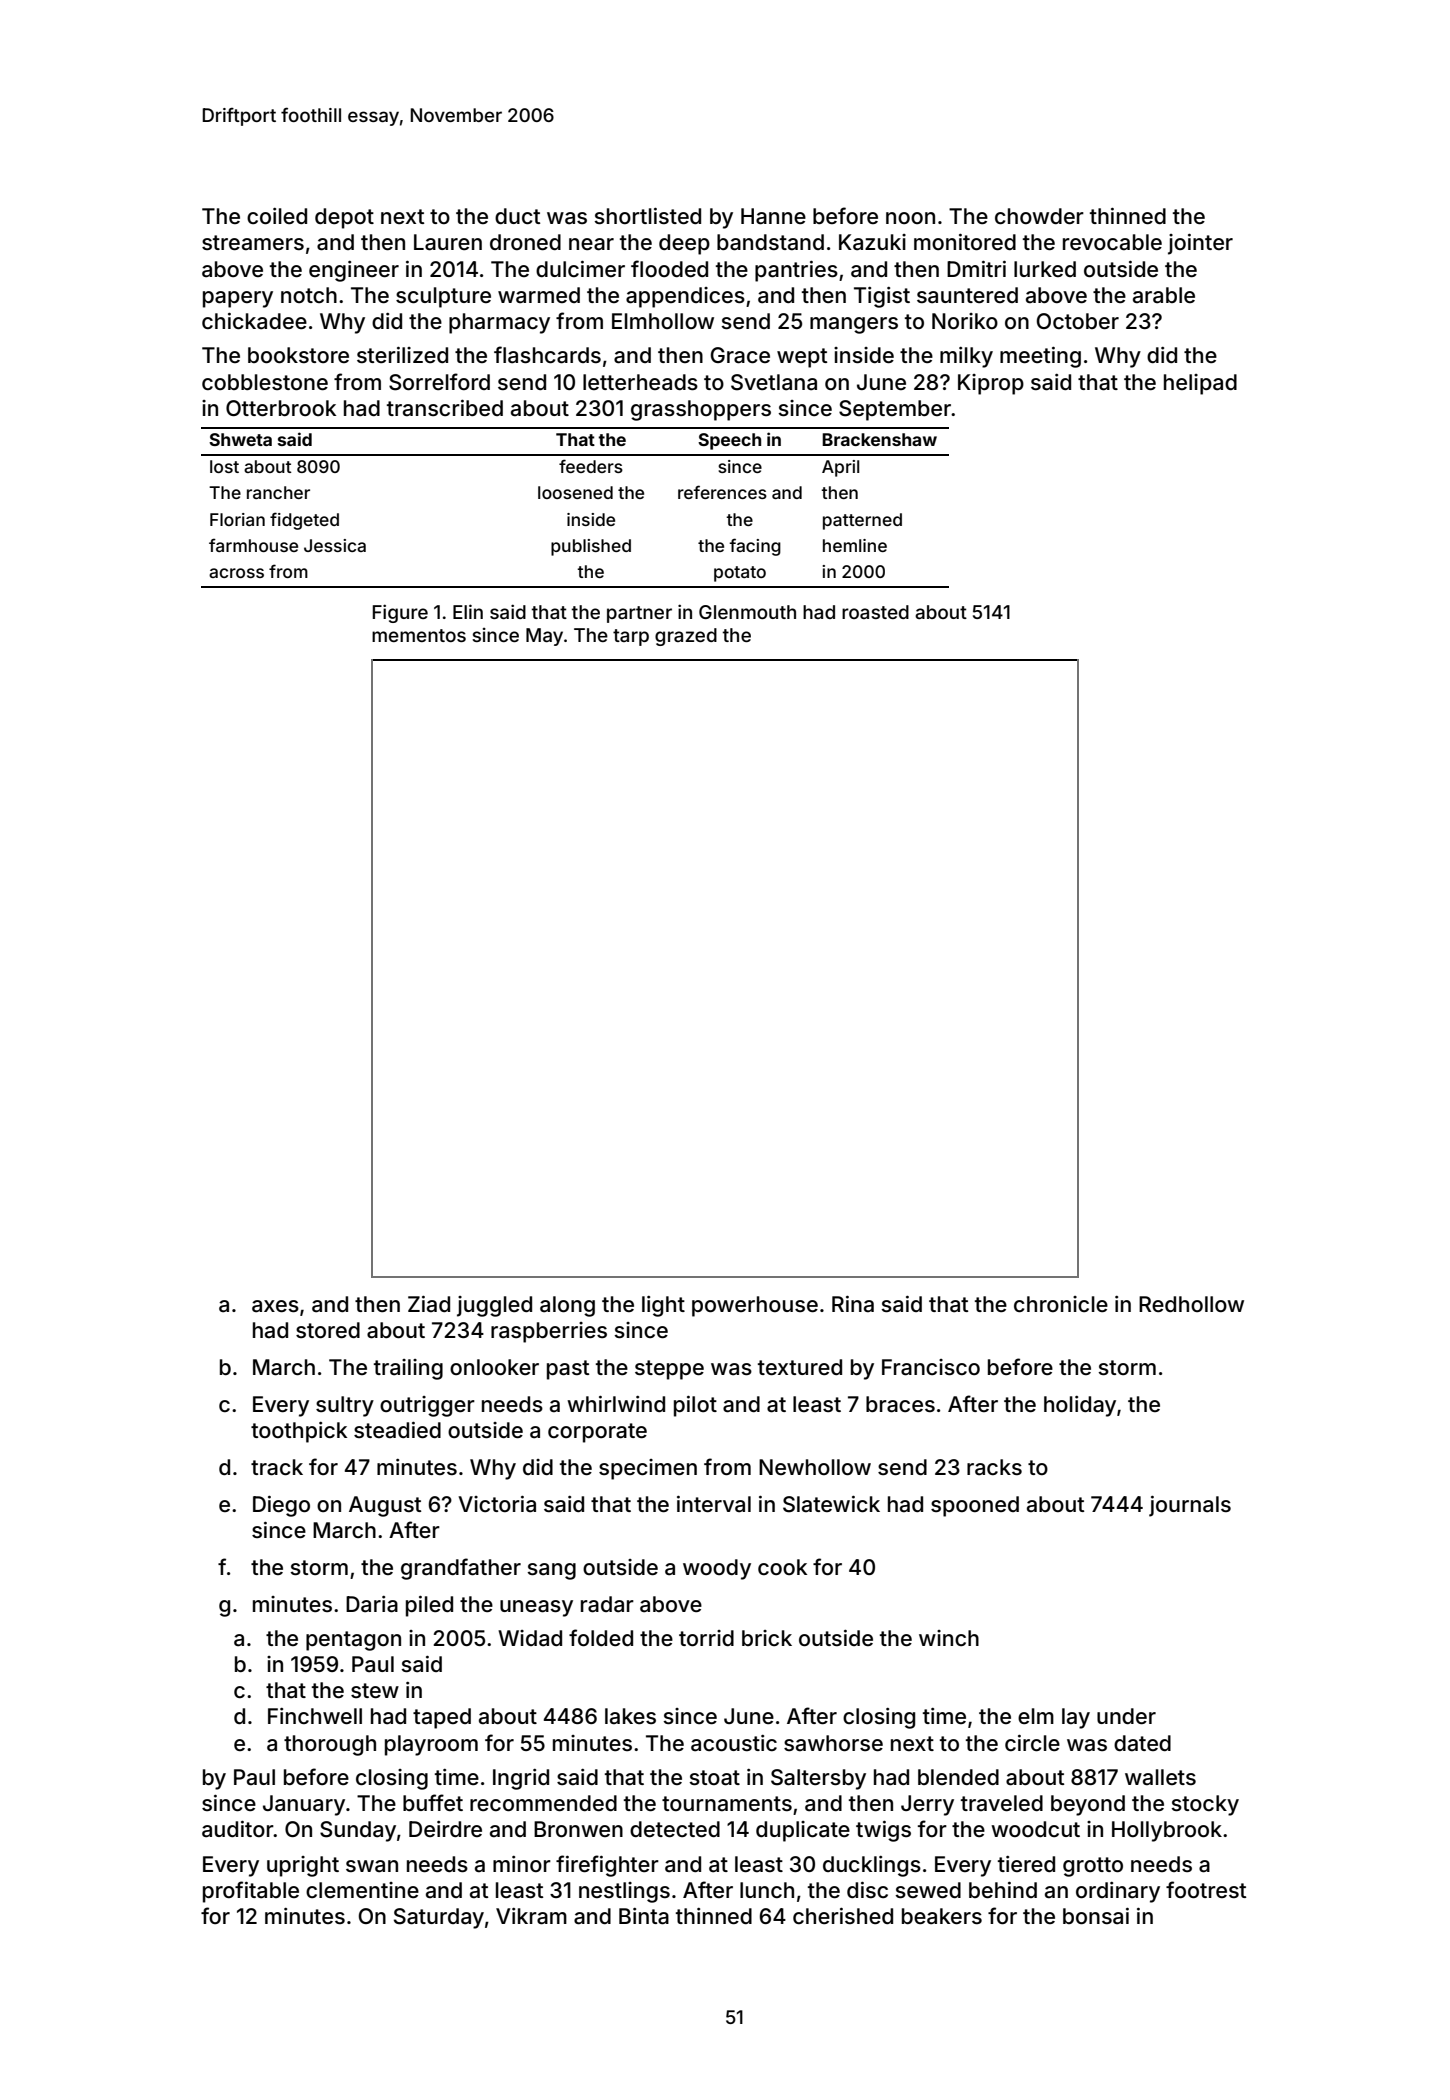 The width and height of the screenshot is (1450, 2100). I want to click on torrid, so click(706, 1638).
